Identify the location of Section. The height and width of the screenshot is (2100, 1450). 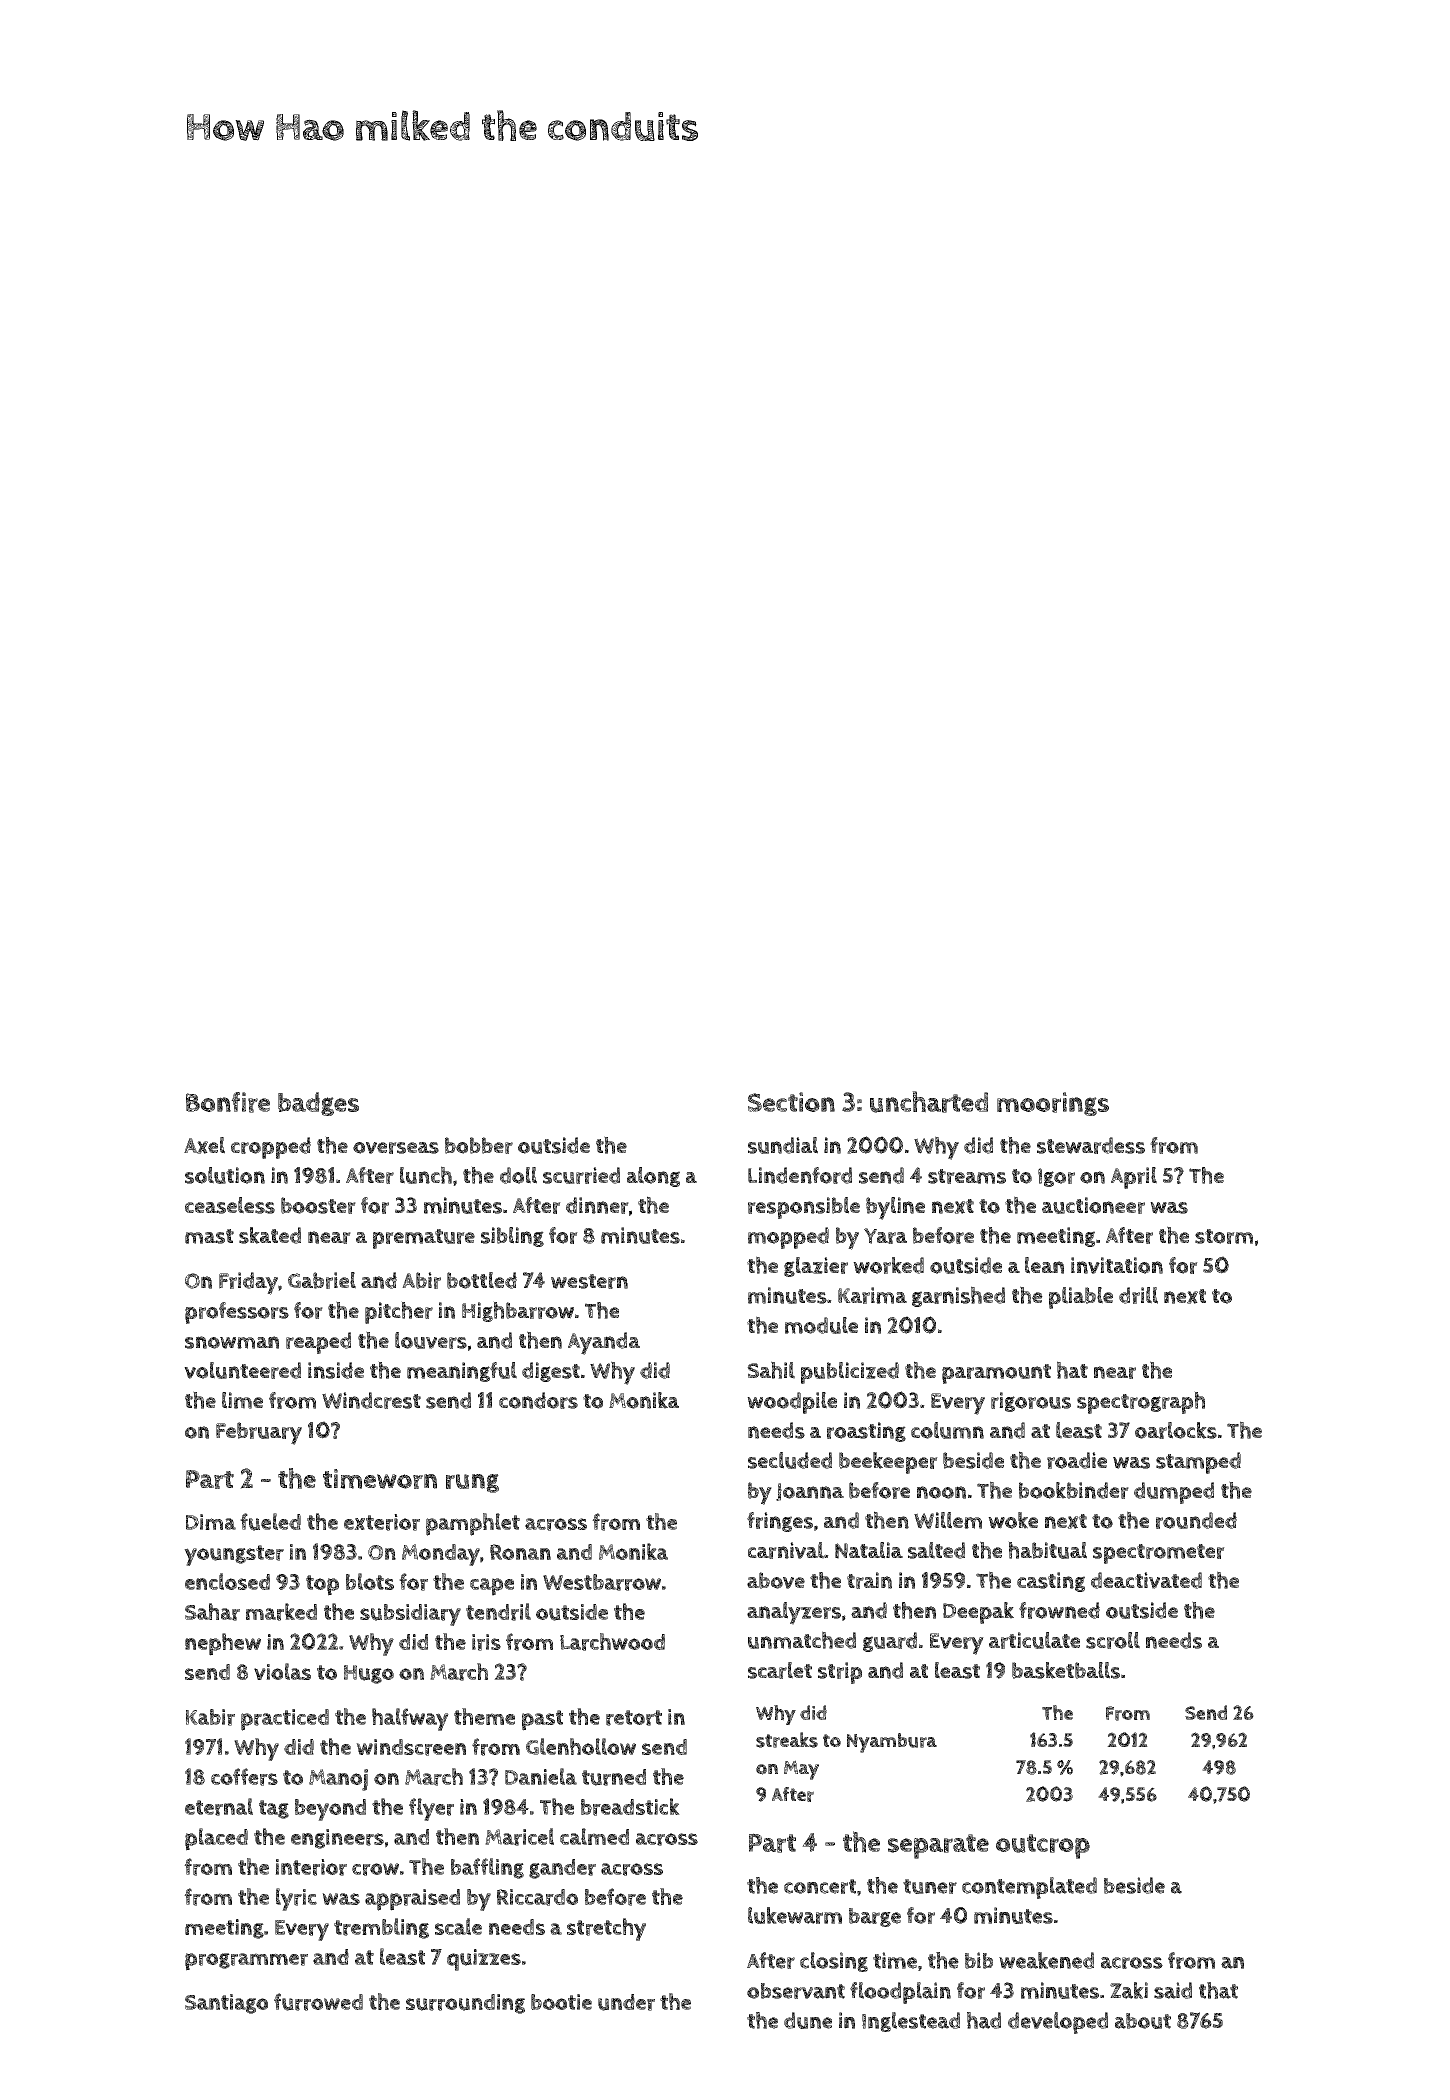
(791, 1102).
